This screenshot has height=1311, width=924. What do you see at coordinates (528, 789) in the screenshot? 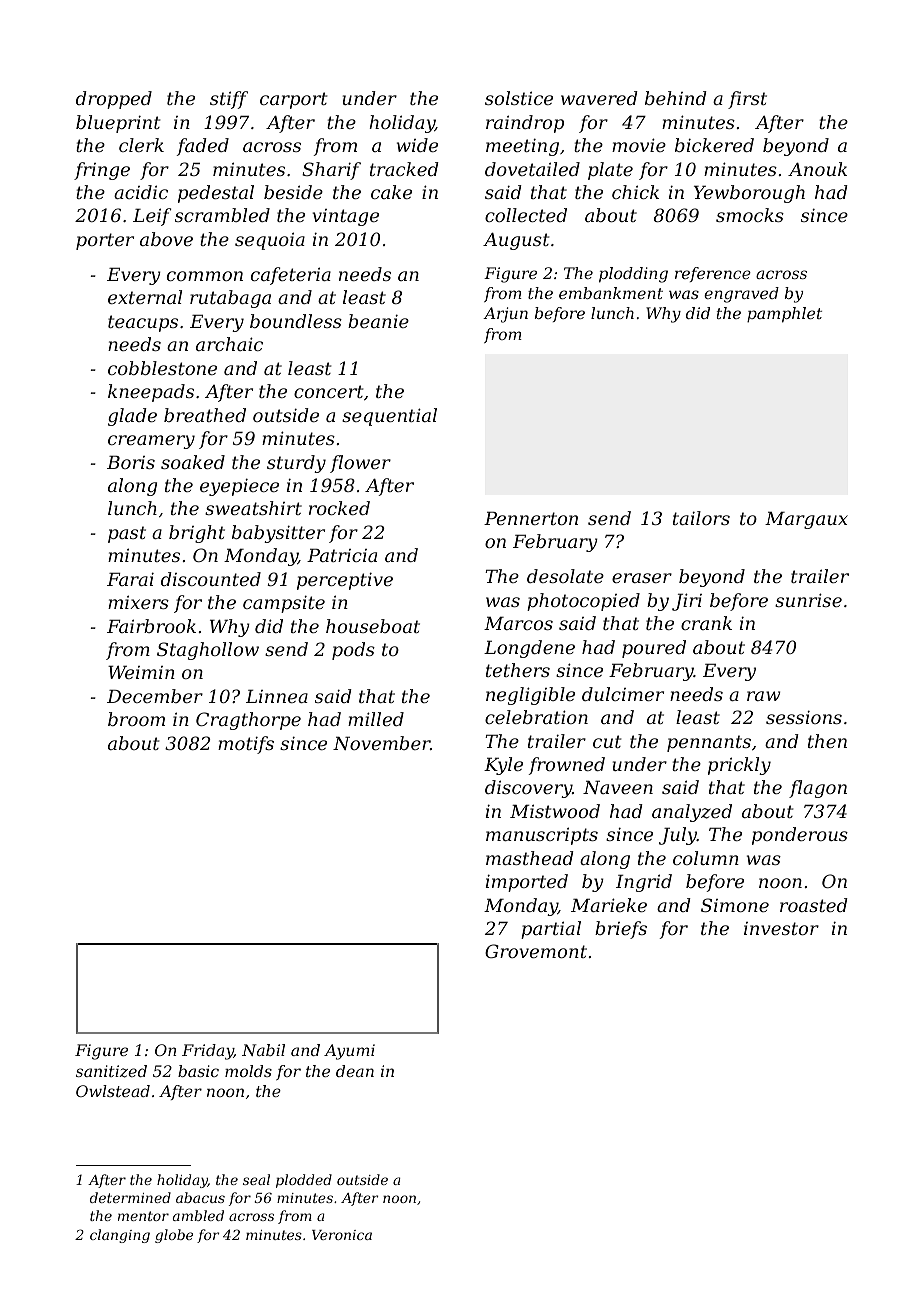
I see `discovery` at bounding box center [528, 789].
